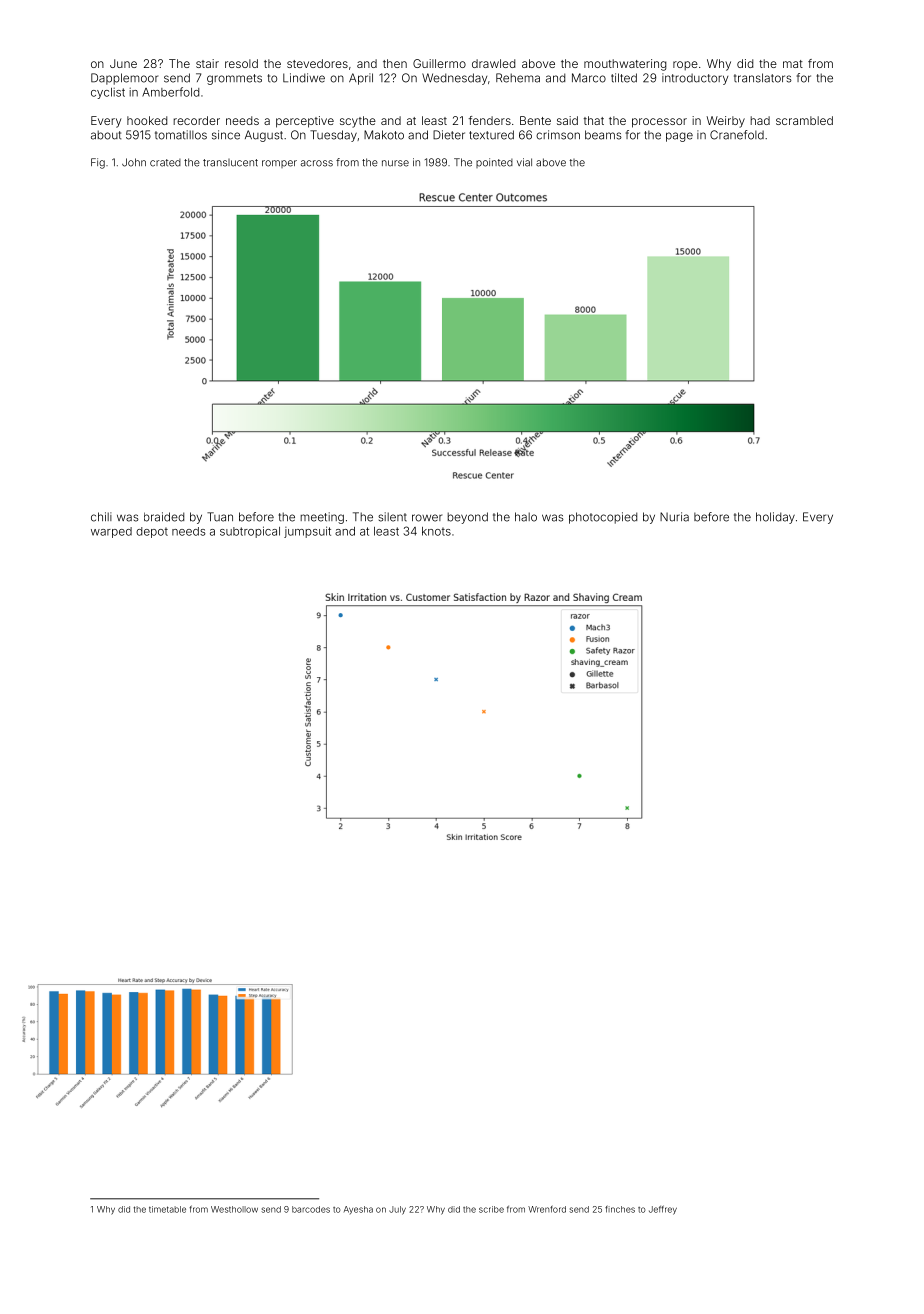 The height and width of the page is (1314, 924). I want to click on Wrenford, so click(547, 1209).
